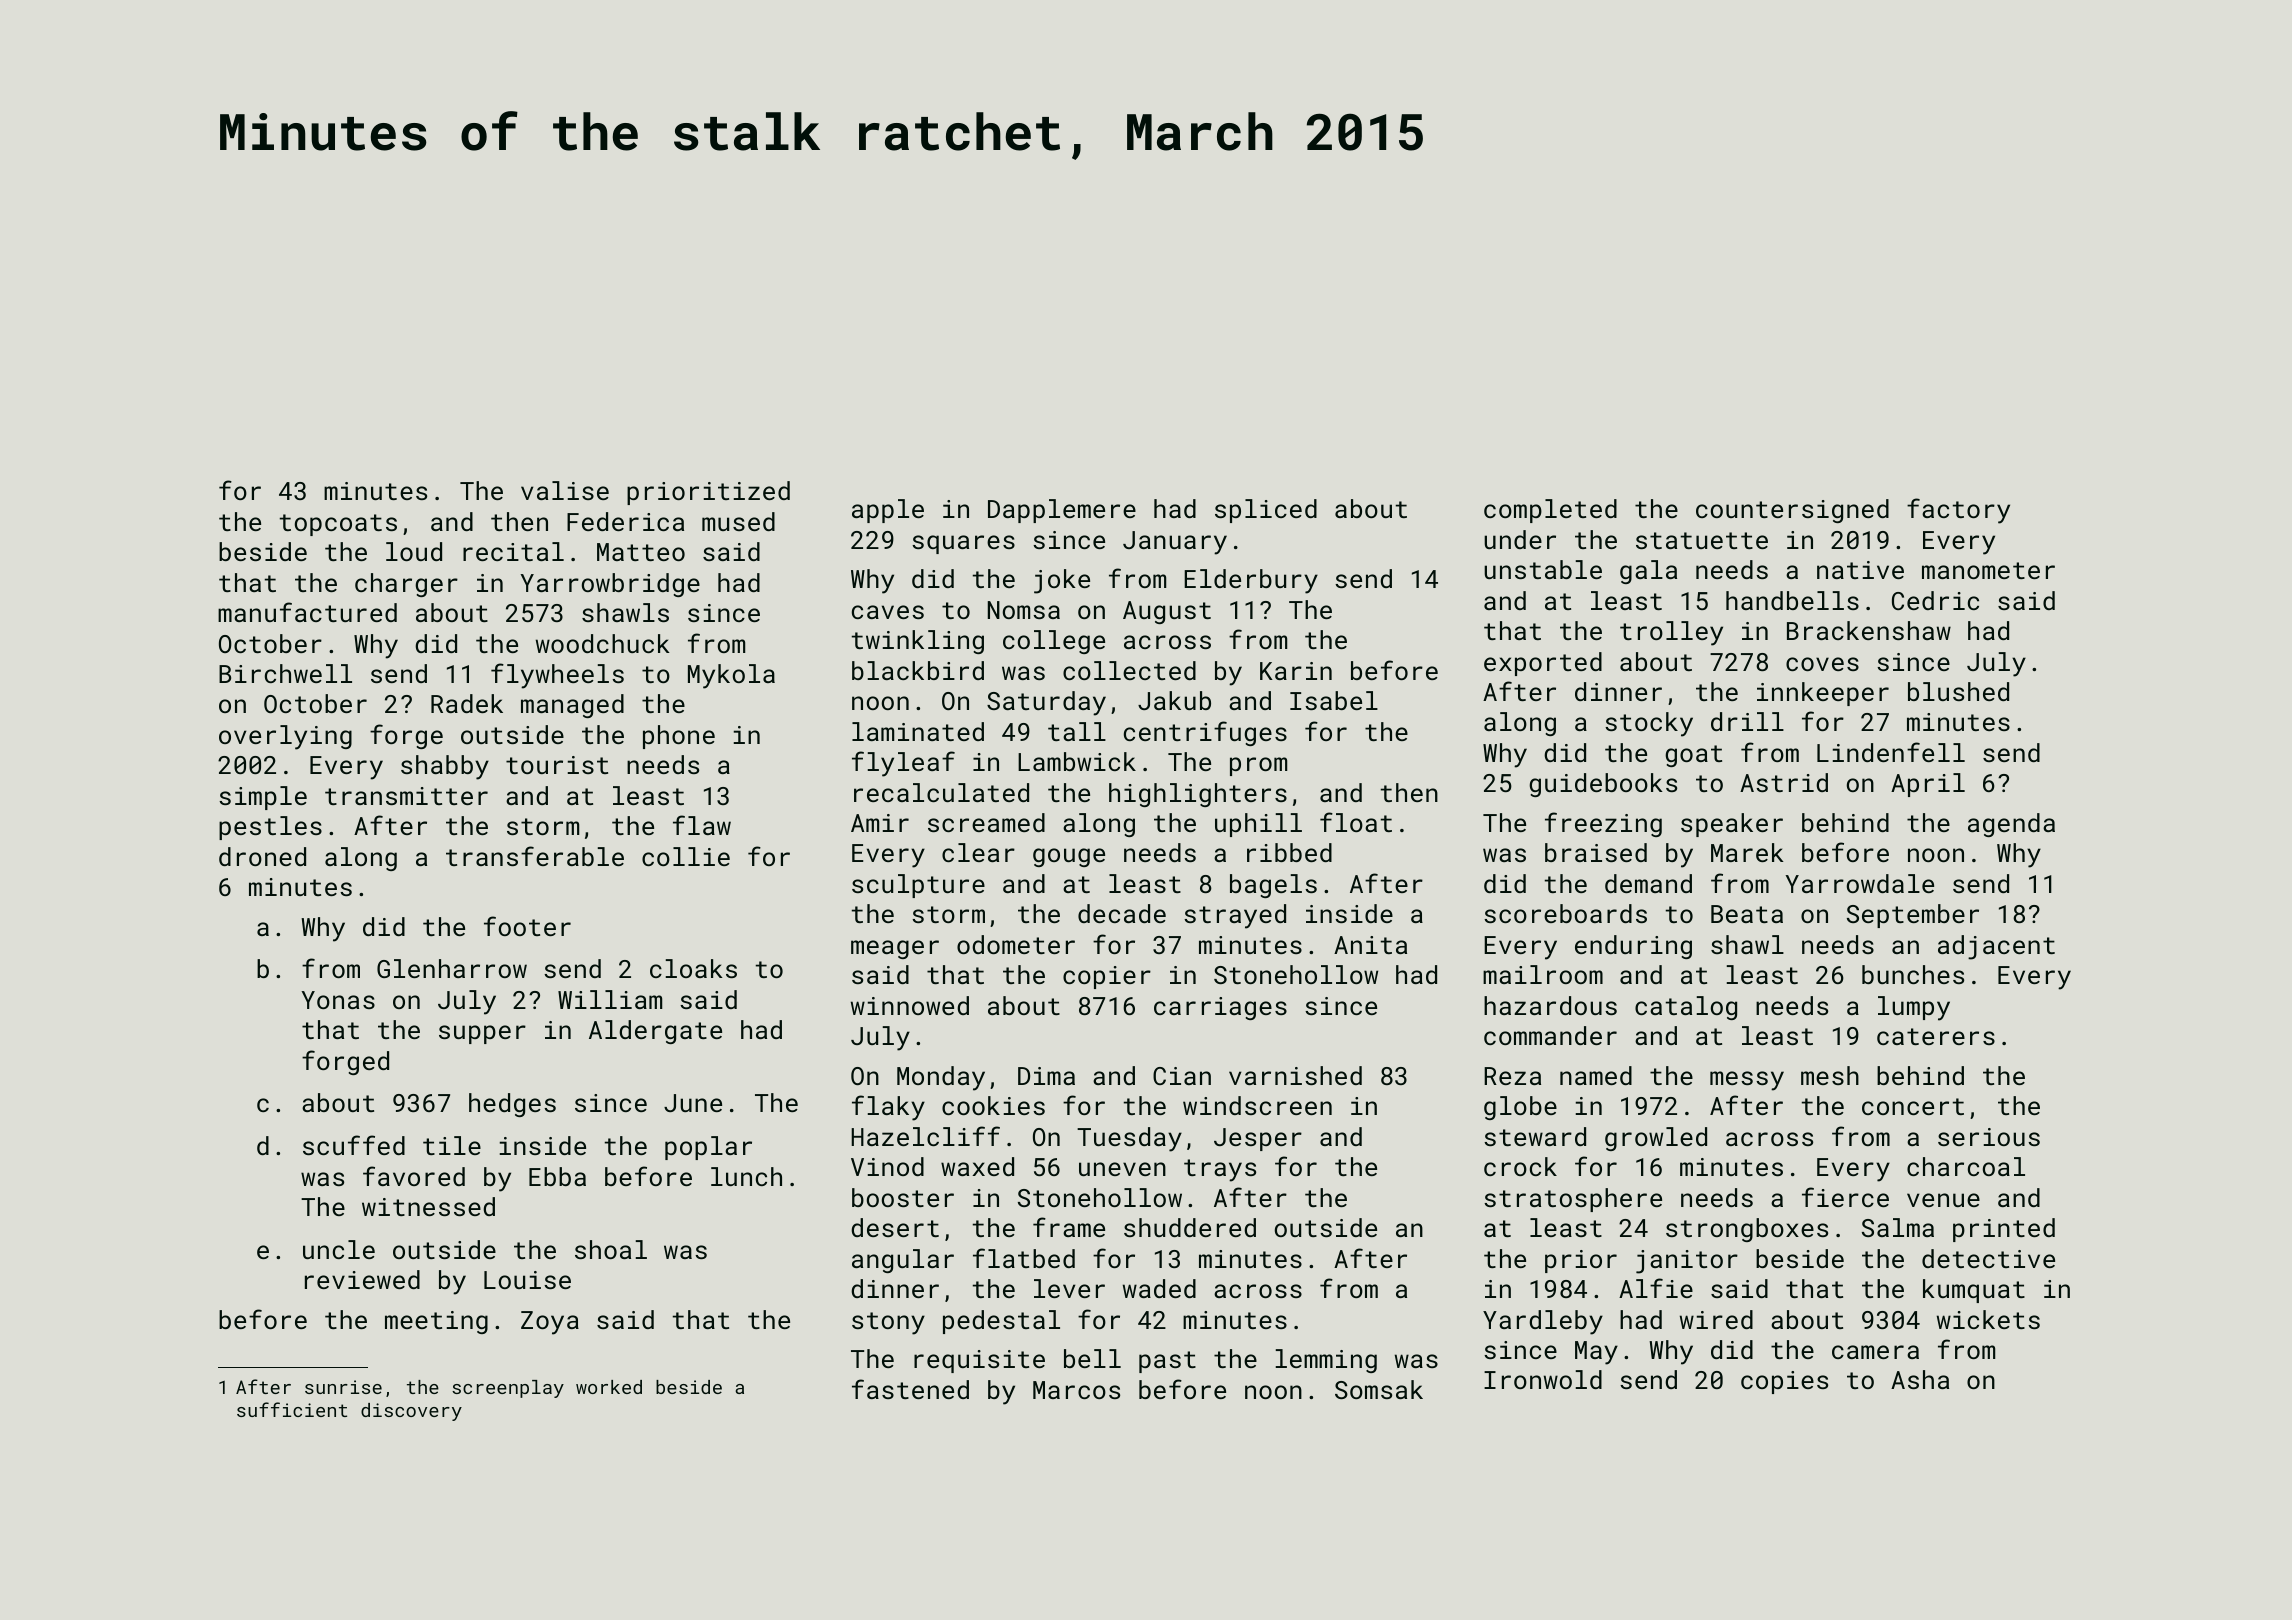 The width and height of the document is (2292, 1620). Describe the element at coordinates (738, 521) in the document. I see `mused` at that location.
